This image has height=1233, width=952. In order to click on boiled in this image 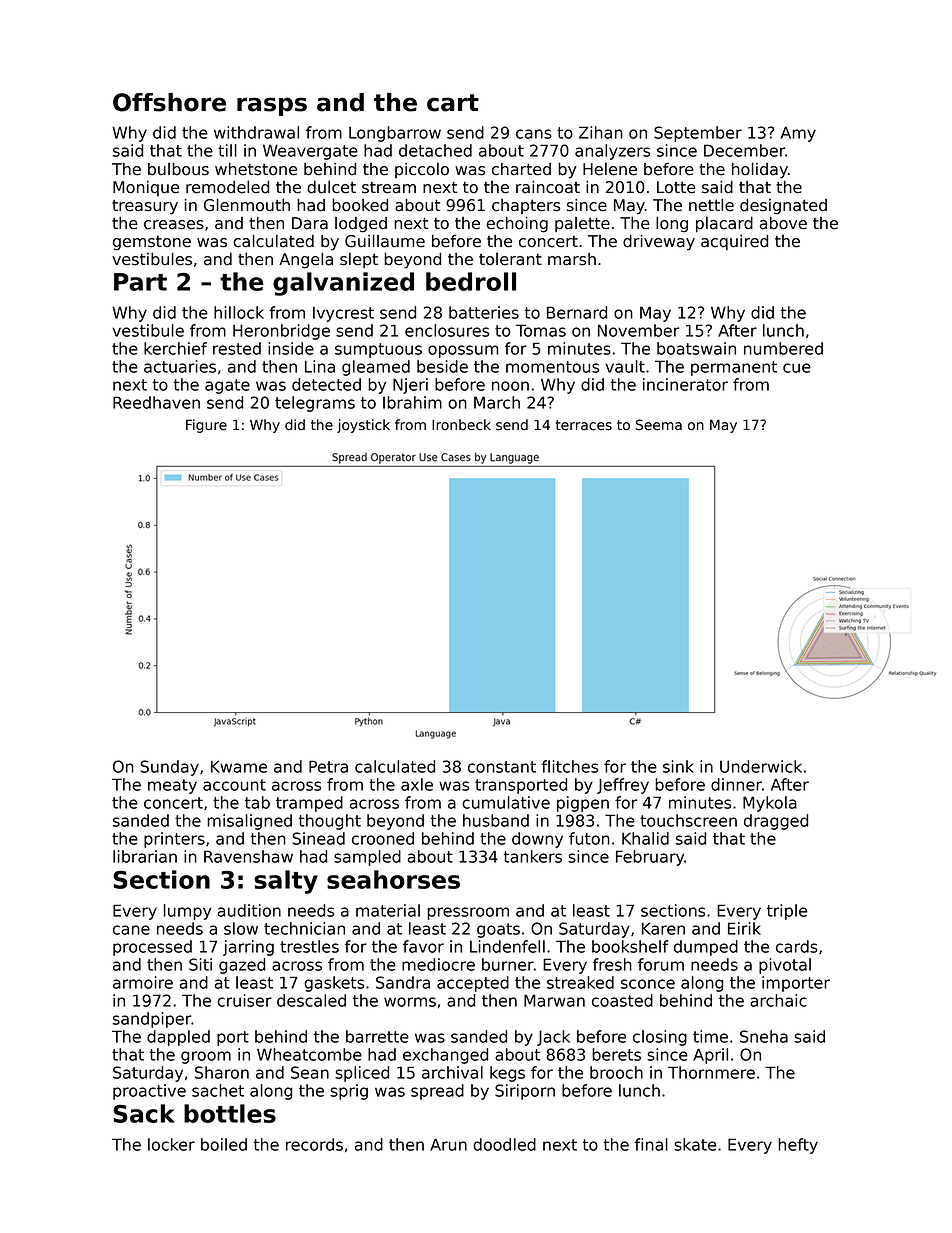, I will do `click(224, 1144)`.
